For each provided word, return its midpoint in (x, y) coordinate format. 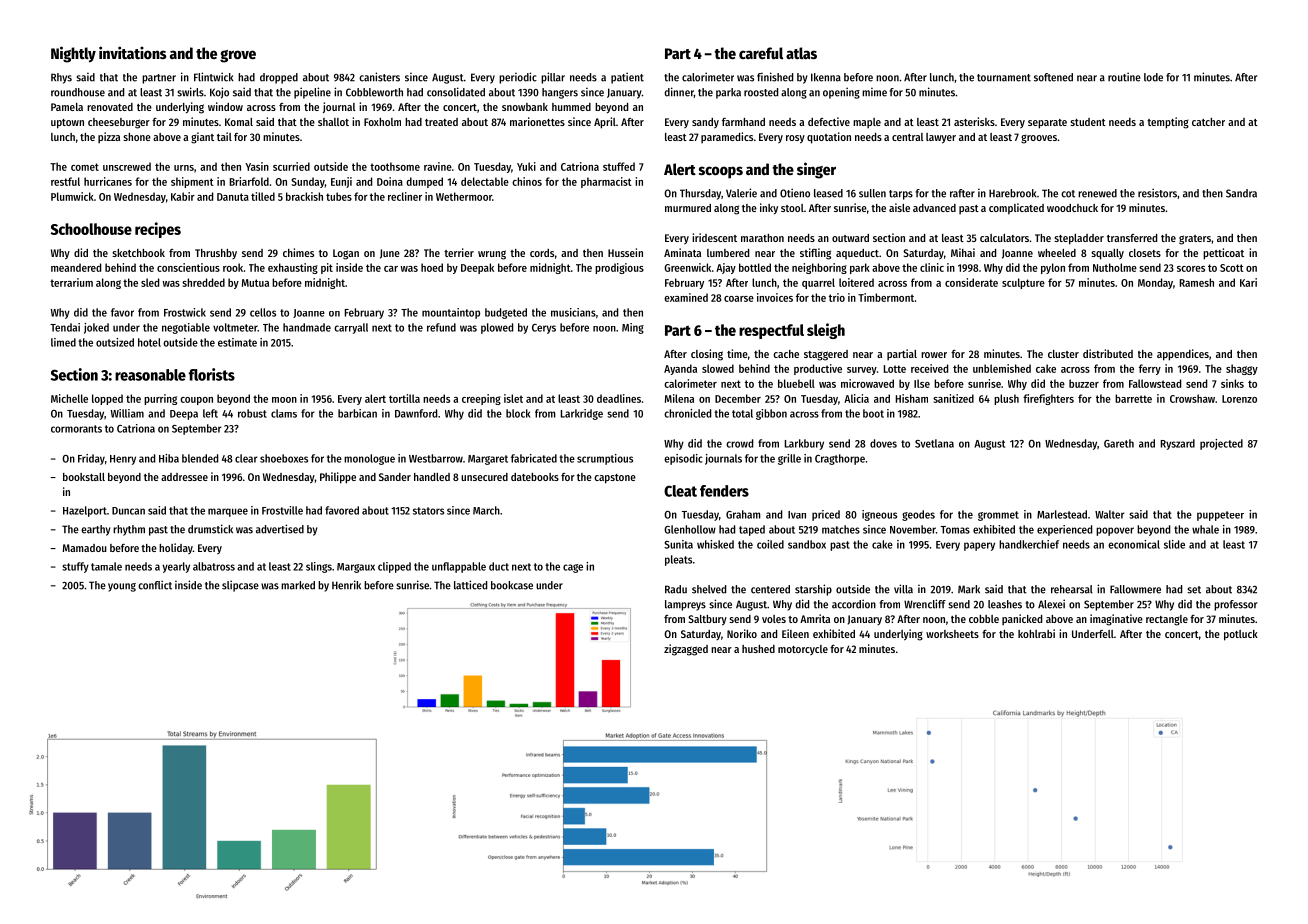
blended (200, 458)
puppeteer (1220, 516)
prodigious (619, 268)
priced (826, 515)
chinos (527, 181)
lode (1153, 77)
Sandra (1241, 193)
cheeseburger (119, 123)
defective (829, 121)
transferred (1132, 238)
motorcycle (803, 650)
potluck (1241, 635)
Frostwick (185, 312)
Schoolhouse (91, 229)
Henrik (346, 585)
